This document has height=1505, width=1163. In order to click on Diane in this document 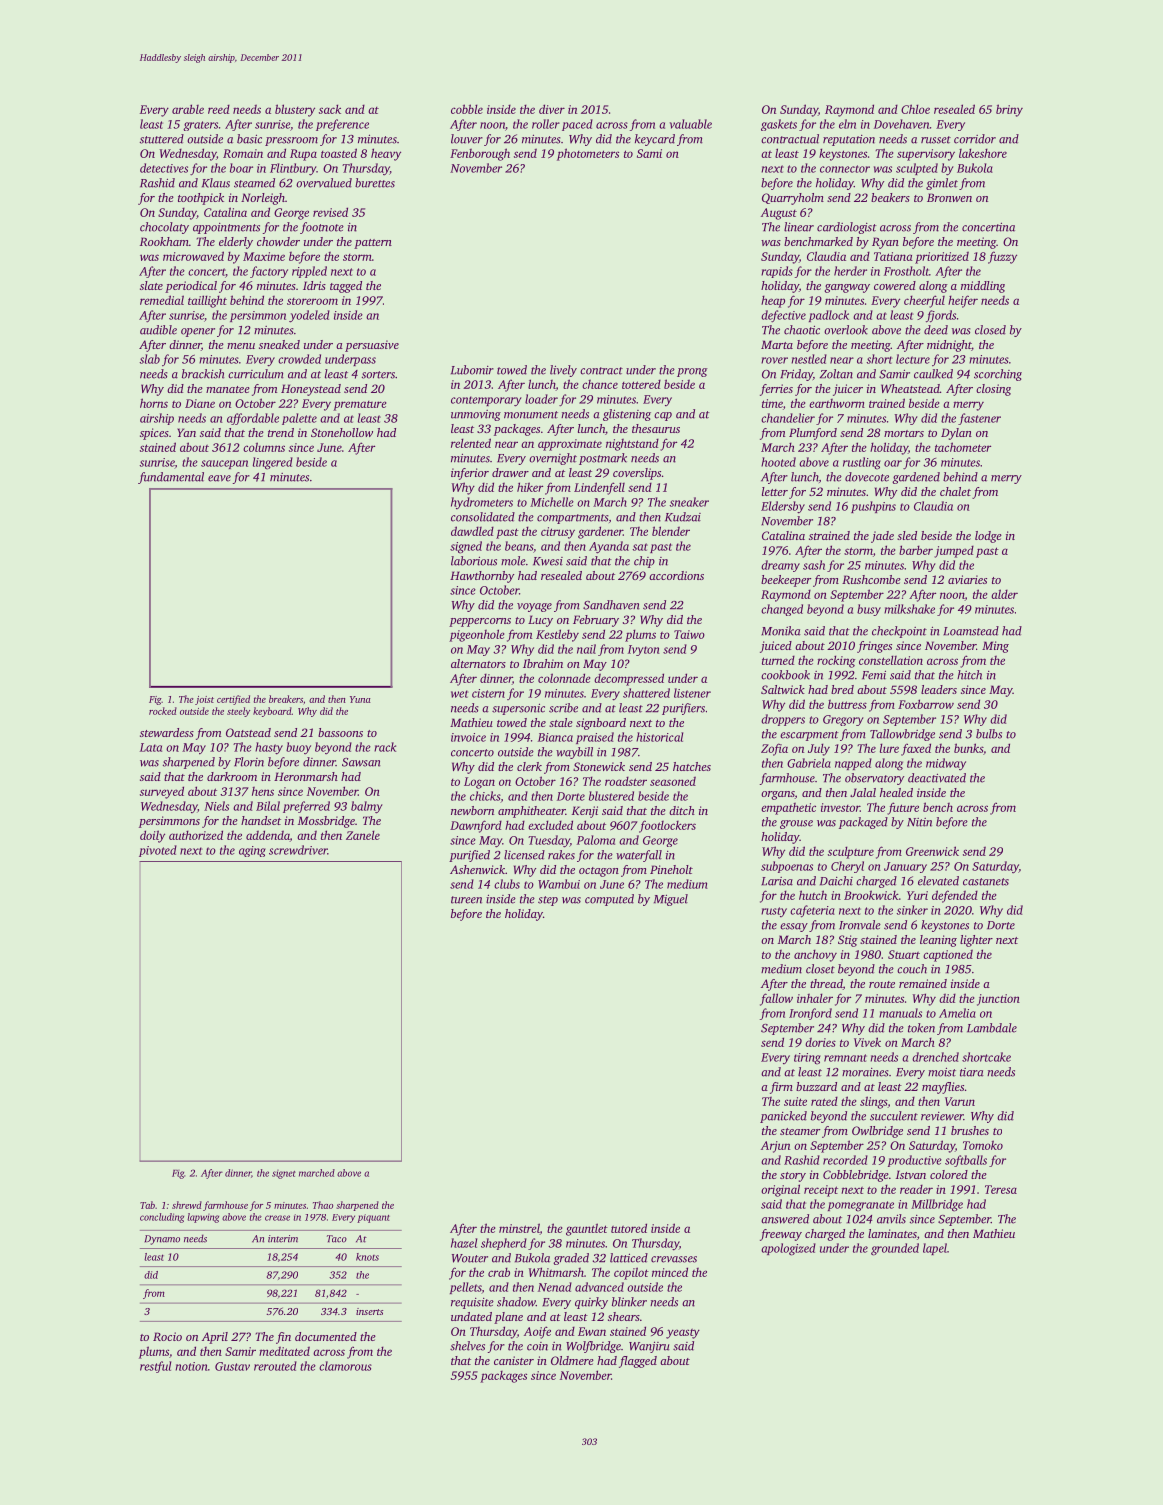, I will do `click(200, 403)`.
